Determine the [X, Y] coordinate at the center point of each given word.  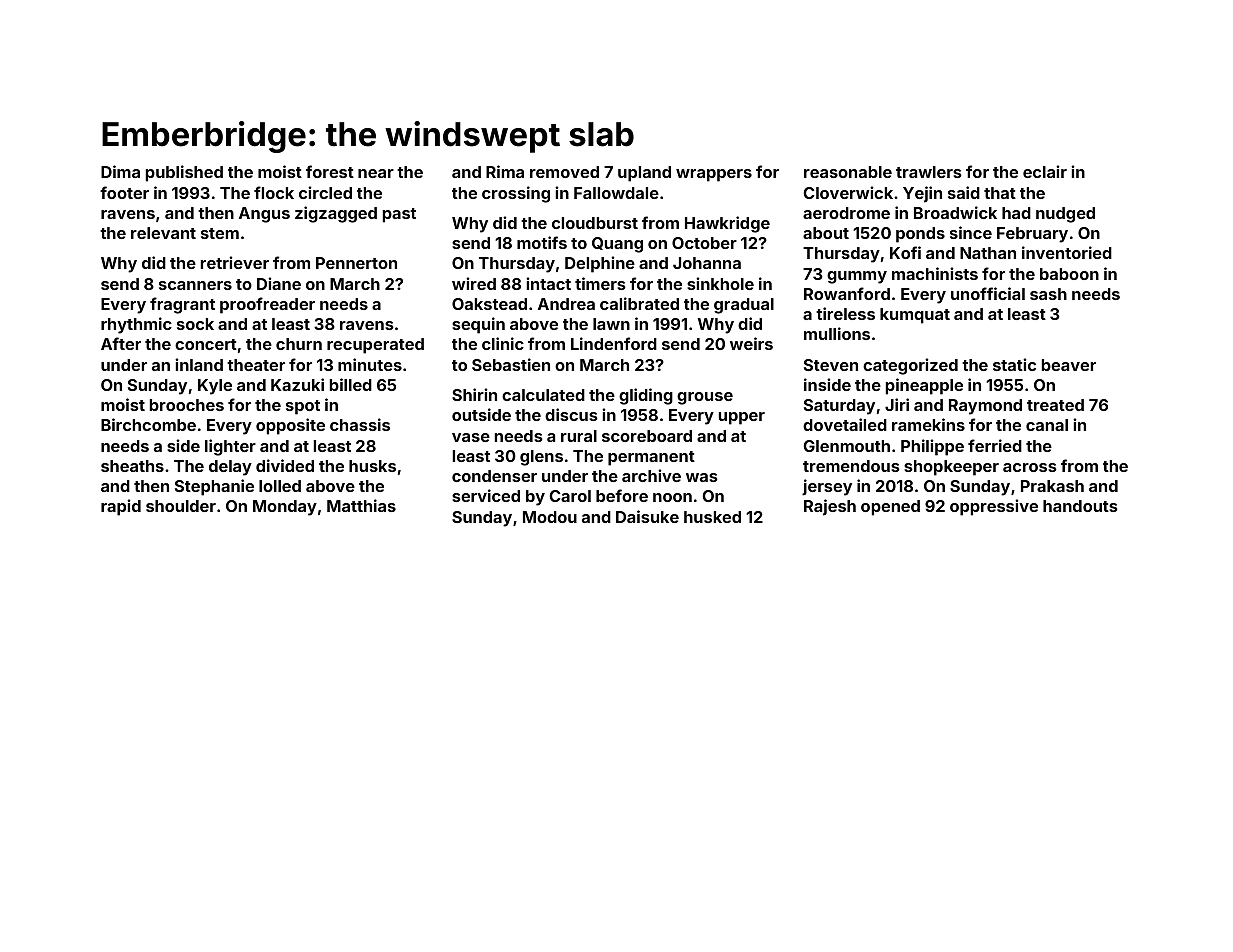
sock [195, 324]
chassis [360, 424]
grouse [705, 398]
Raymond [985, 407]
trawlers [929, 172]
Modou [550, 517]
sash [1048, 294]
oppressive [994, 507]
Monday [285, 508]
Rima [505, 171]
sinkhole [720, 283]
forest [330, 171]
